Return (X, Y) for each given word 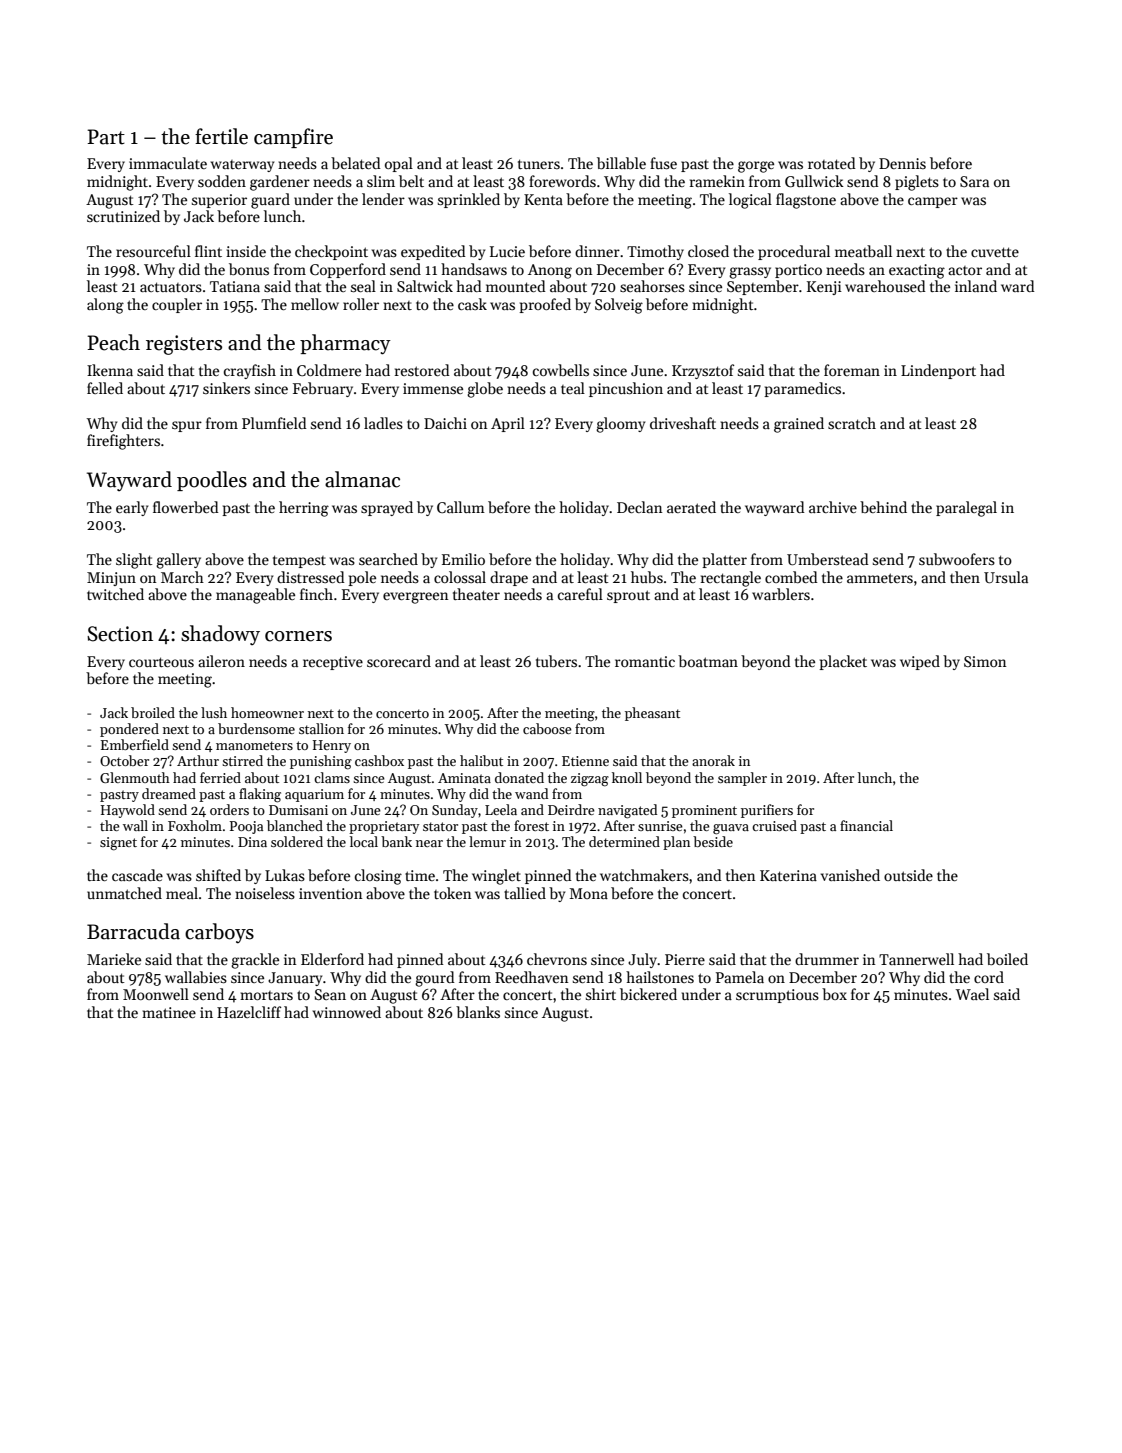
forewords (562, 181)
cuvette (995, 252)
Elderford (332, 959)
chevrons (557, 959)
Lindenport (938, 371)
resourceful (153, 251)
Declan (640, 507)
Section (120, 634)
